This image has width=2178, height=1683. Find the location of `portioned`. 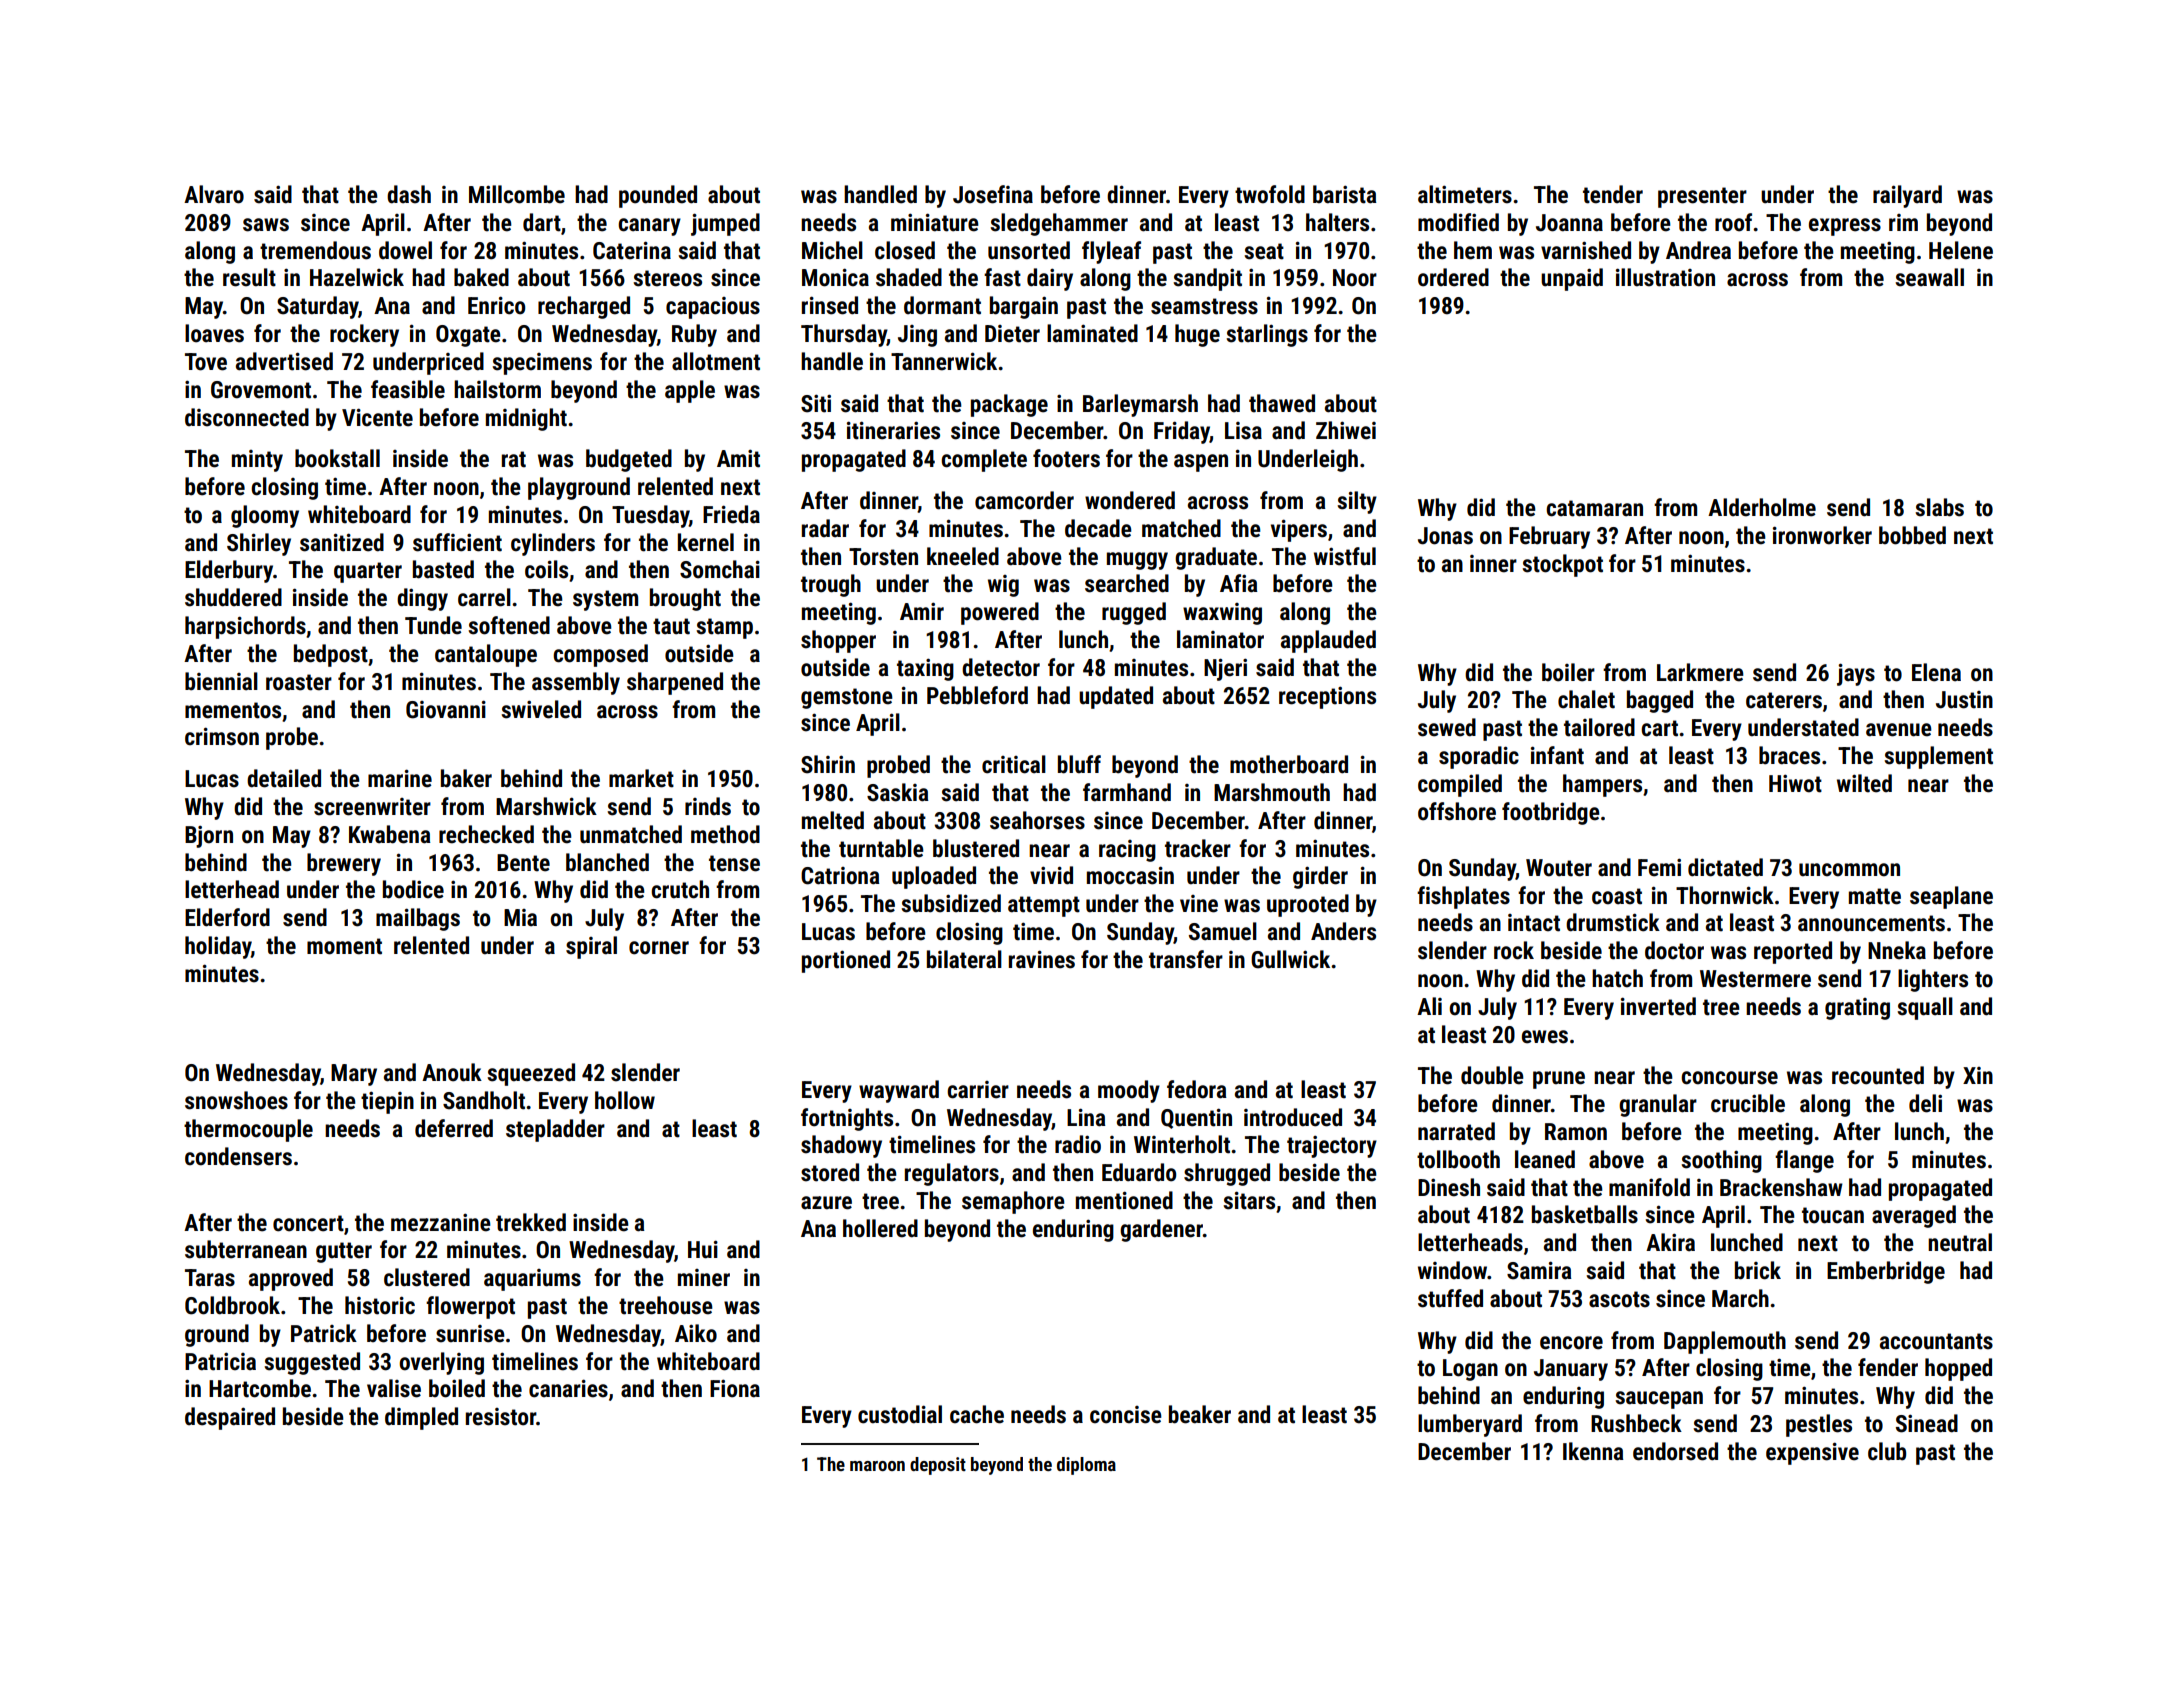

portioned is located at coordinates (846, 961).
